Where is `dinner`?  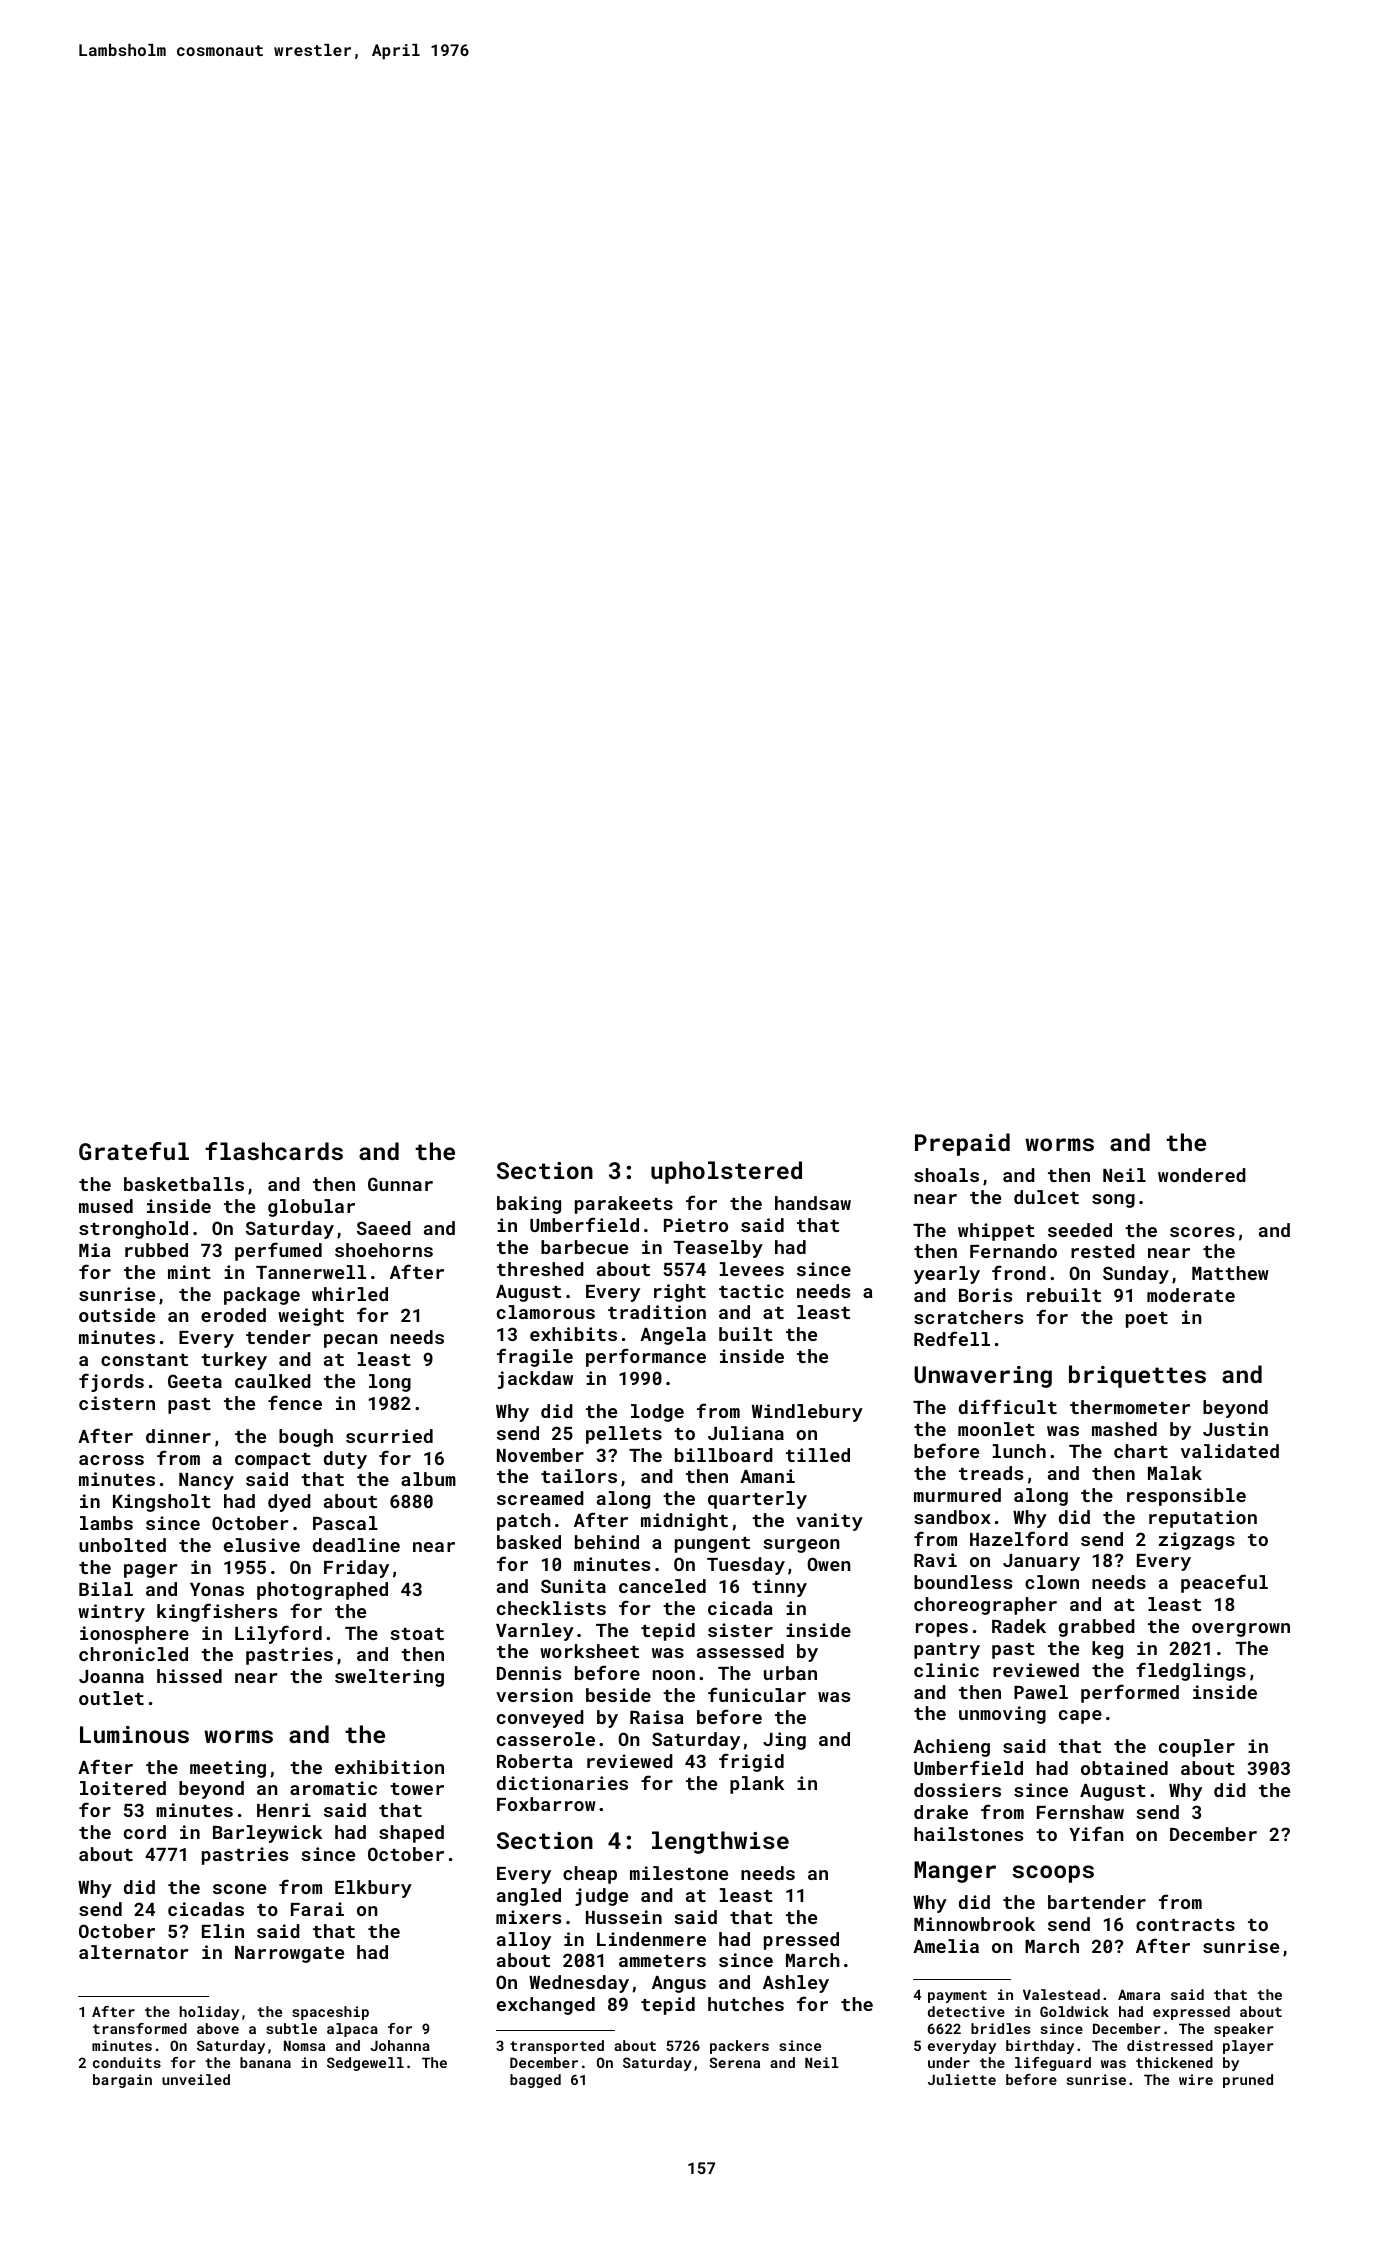
dinner is located at coordinates (178, 1436).
